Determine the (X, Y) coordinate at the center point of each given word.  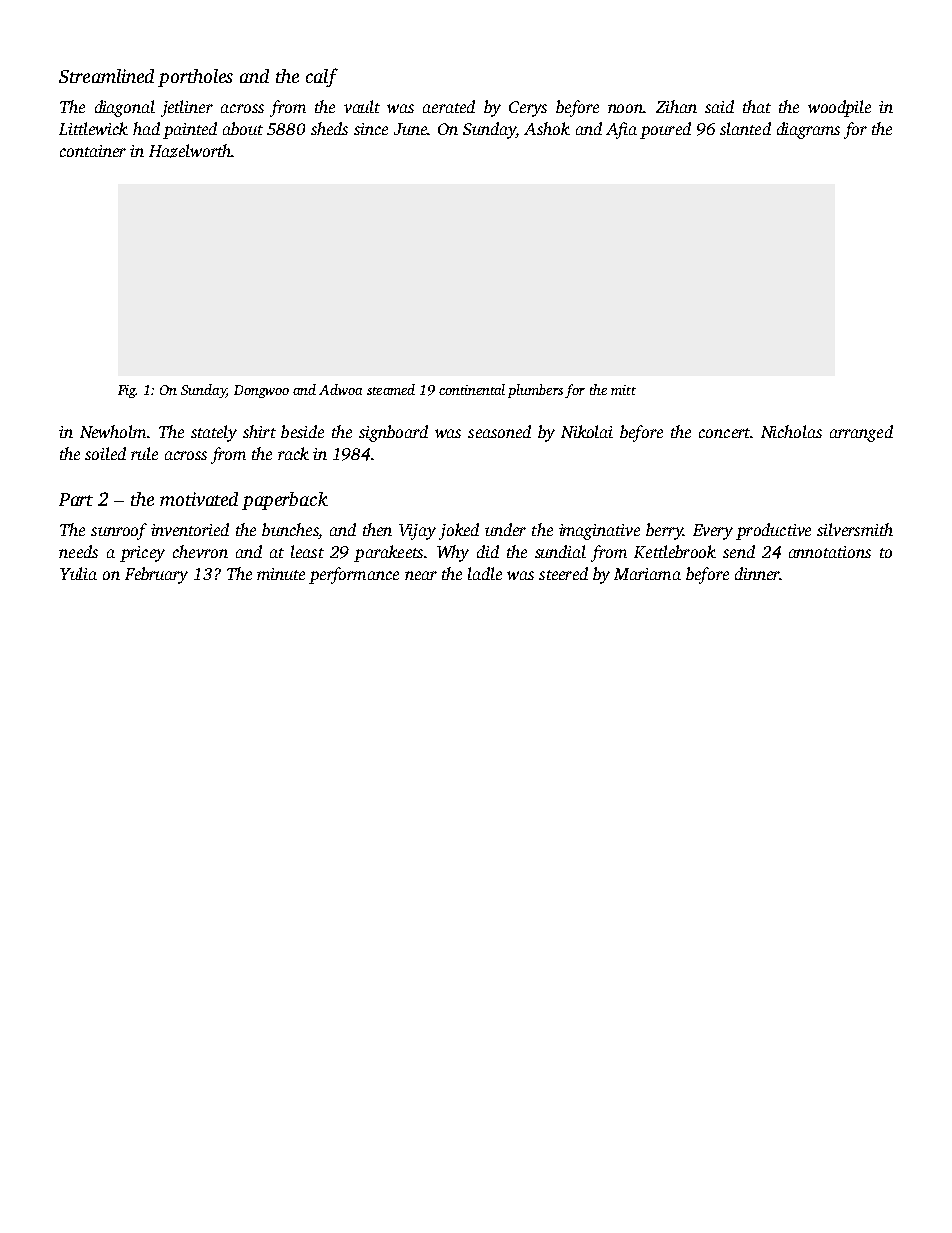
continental (472, 389)
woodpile (839, 108)
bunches (290, 529)
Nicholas (791, 431)
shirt (259, 431)
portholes (195, 78)
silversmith (855, 529)
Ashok (547, 128)
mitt (623, 390)
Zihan (676, 106)
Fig (127, 391)
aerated (449, 106)
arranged (861, 433)
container (93, 151)
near (421, 575)
